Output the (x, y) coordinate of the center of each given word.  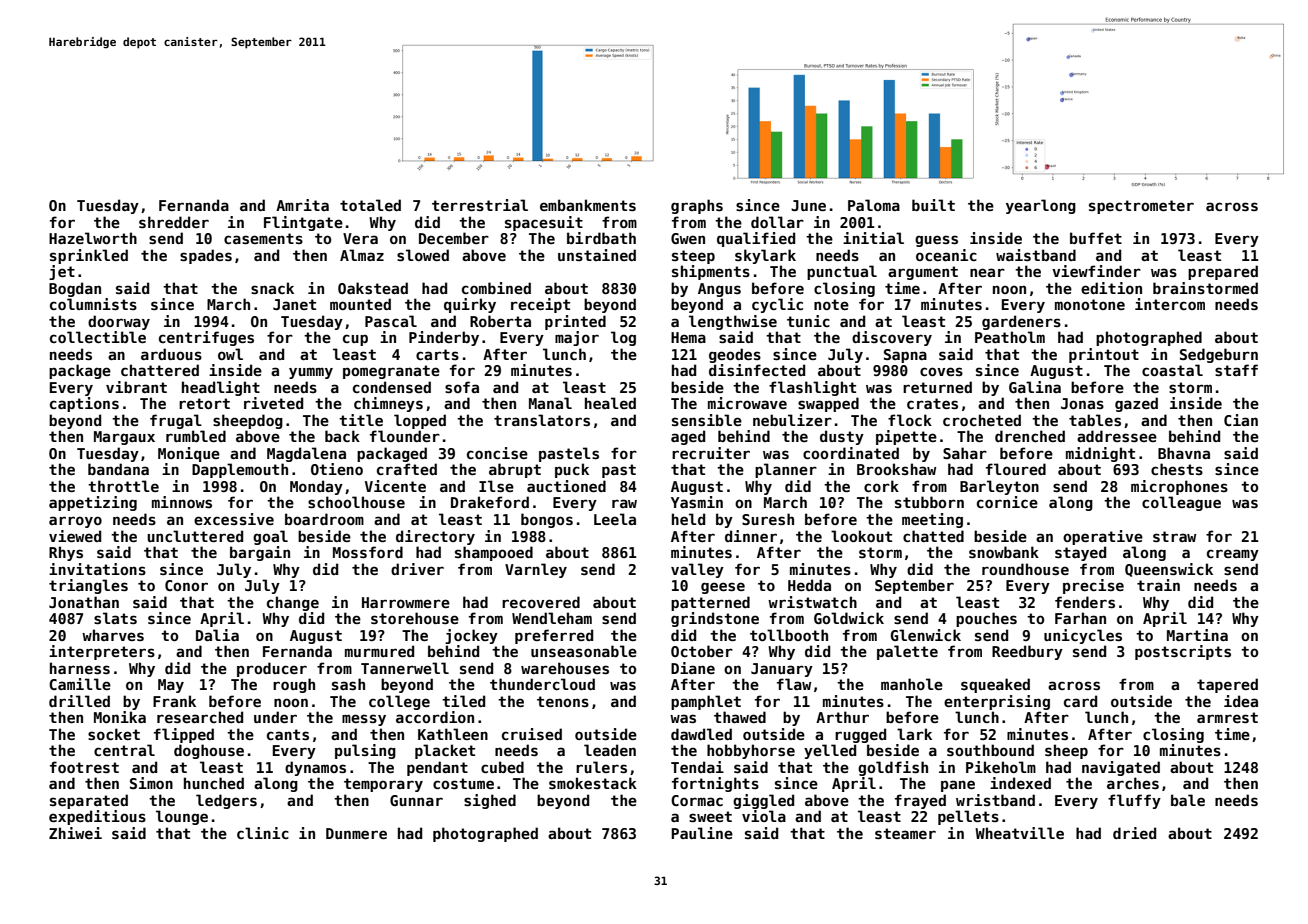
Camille (80, 684)
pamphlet (706, 702)
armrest (1227, 717)
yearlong (1041, 206)
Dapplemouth (240, 470)
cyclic (777, 305)
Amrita (302, 205)
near (987, 272)
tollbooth (789, 635)
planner (786, 470)
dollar (777, 222)
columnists (93, 304)
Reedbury (1027, 652)
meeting (932, 520)
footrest (84, 767)
